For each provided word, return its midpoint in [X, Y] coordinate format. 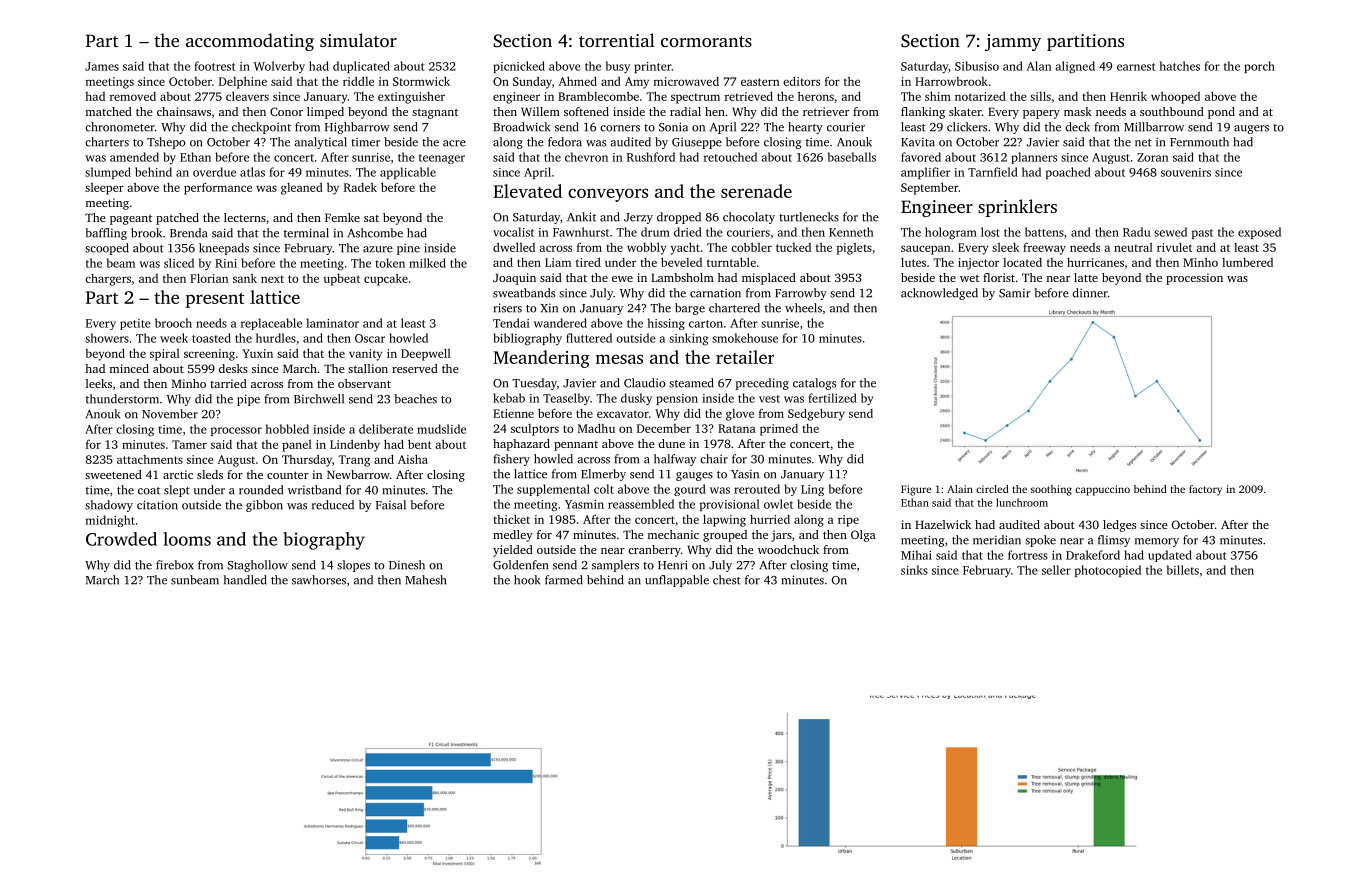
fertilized [832, 398]
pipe [248, 400]
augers [1251, 129]
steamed [691, 383]
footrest [214, 66]
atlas [252, 172]
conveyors [608, 195]
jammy [1013, 42]
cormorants [706, 41]
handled [245, 580]
